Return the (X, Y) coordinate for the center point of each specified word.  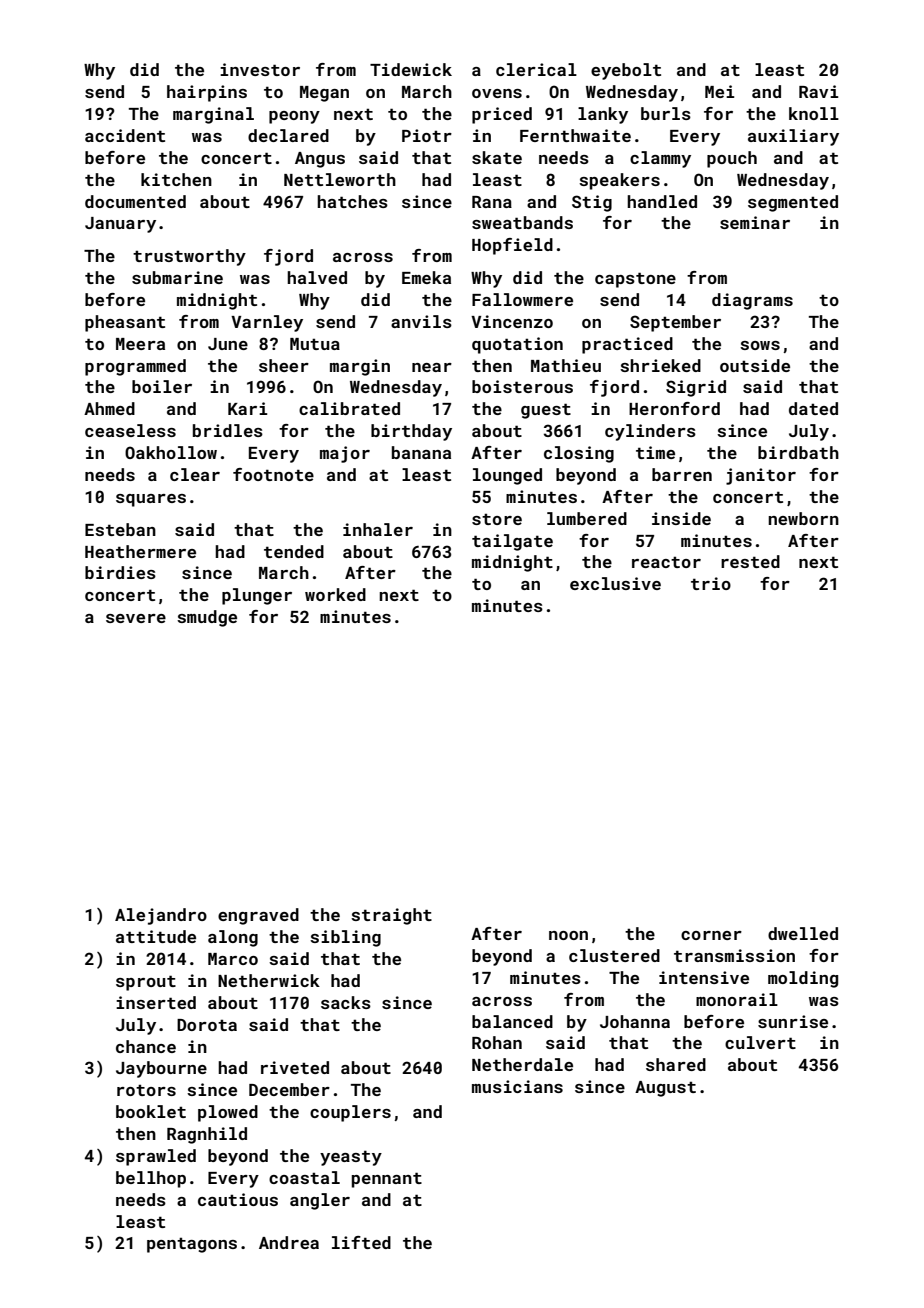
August (665, 1089)
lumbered (587, 518)
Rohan (497, 1042)
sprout (146, 983)
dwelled (803, 933)
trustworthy (189, 257)
